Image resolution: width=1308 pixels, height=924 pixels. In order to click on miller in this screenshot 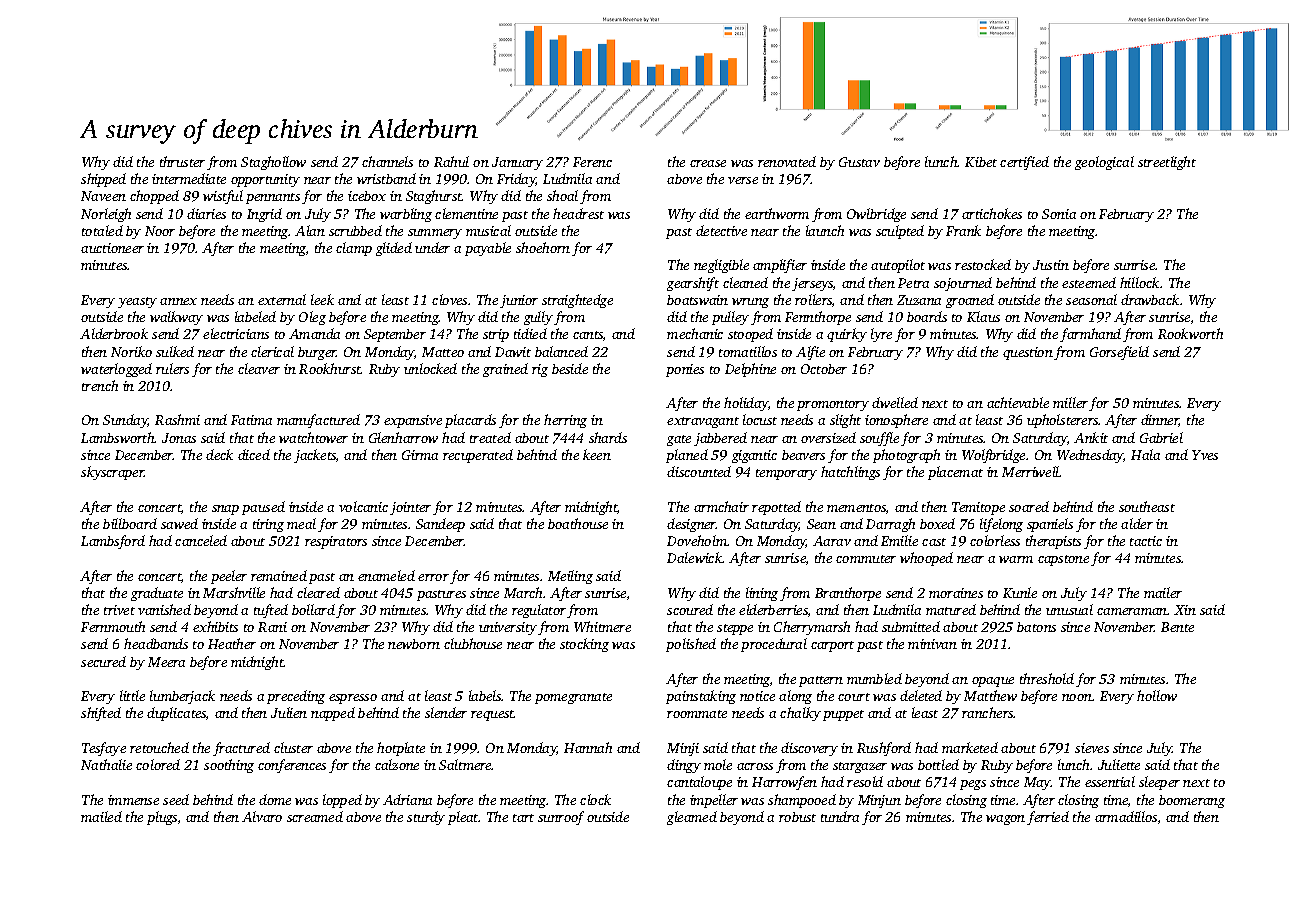, I will do `click(1070, 402)`.
